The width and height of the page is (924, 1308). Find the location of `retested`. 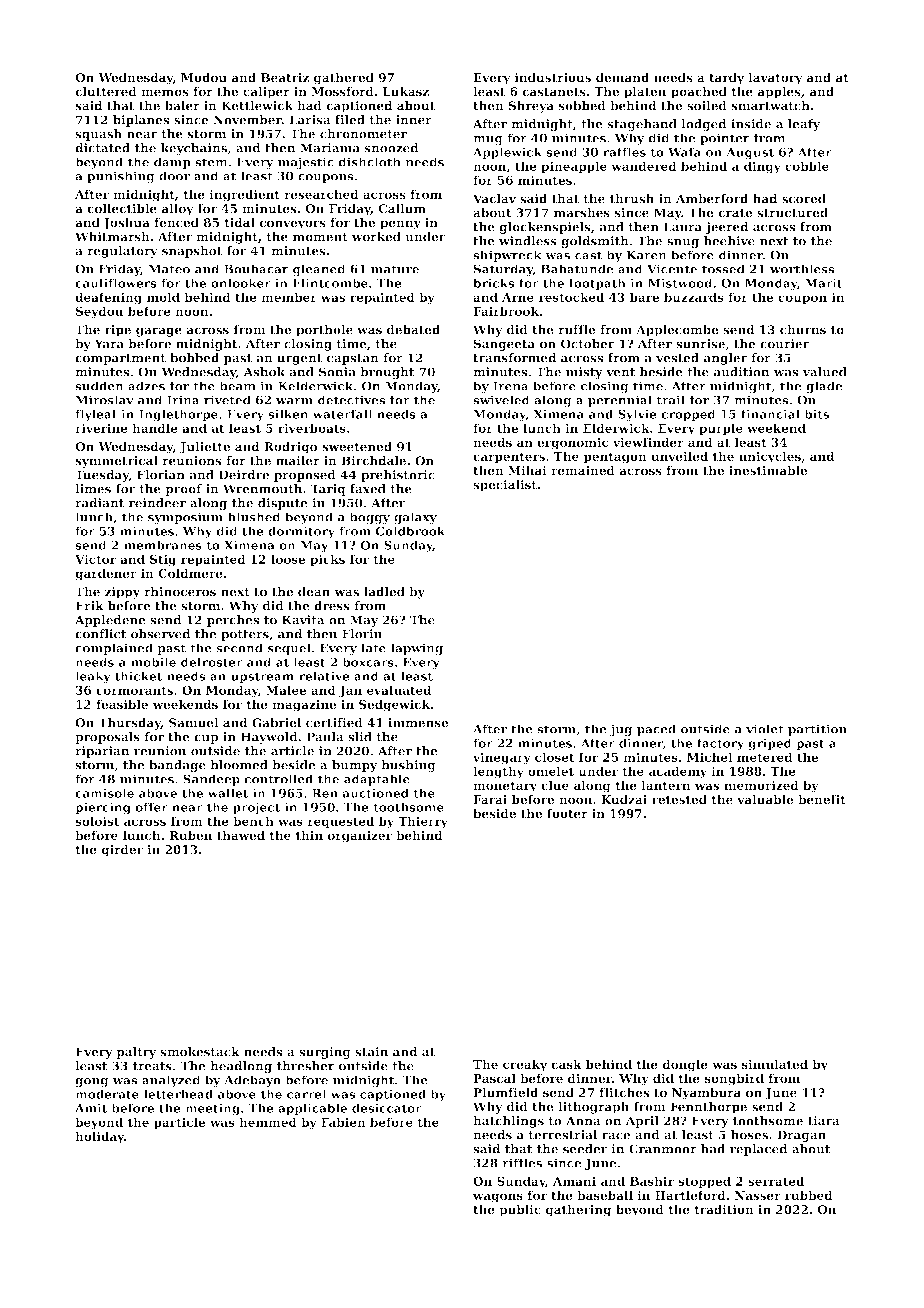

retested is located at coordinates (679, 799).
